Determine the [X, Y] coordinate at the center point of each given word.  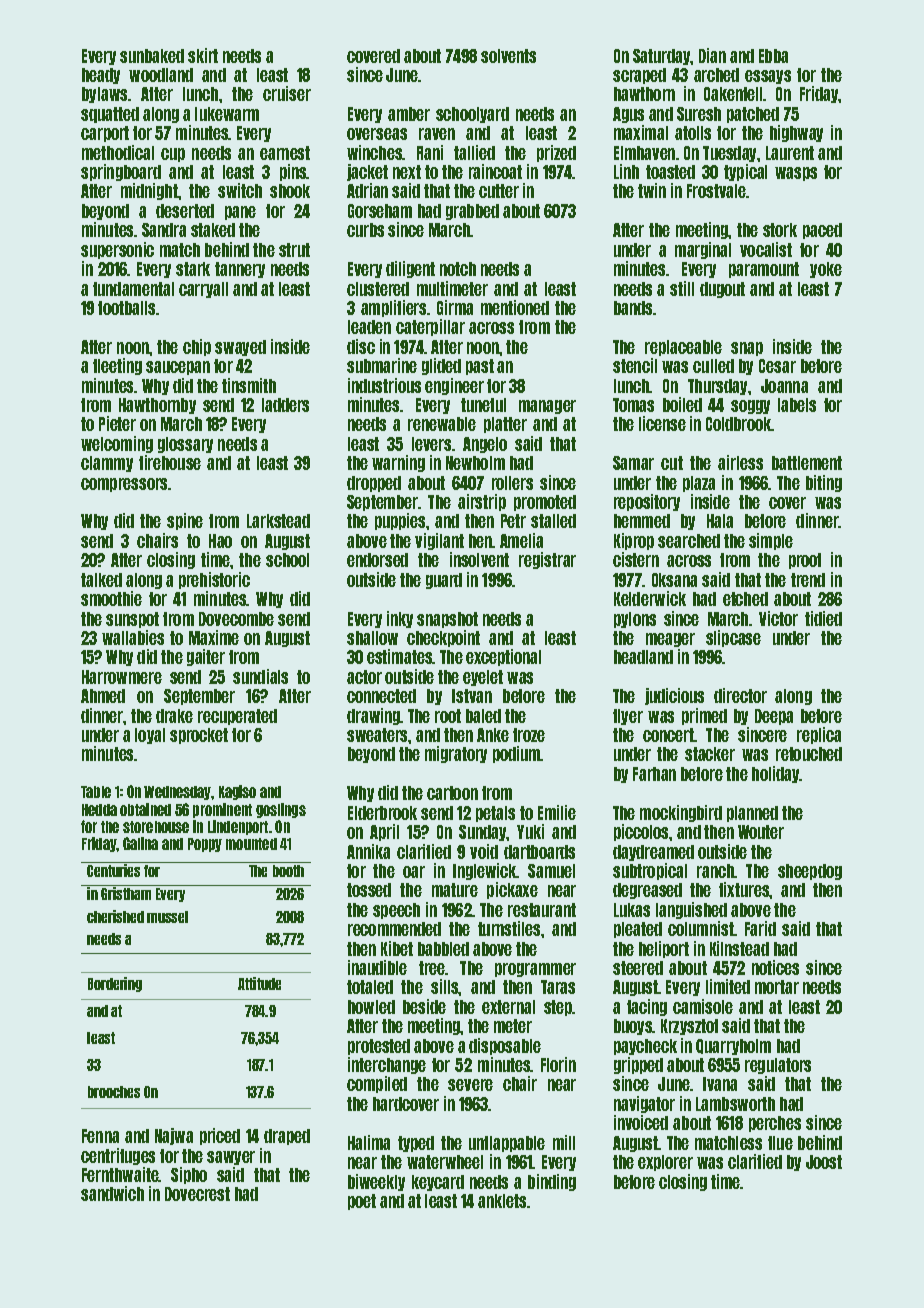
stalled [553, 521]
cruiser [287, 93]
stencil [635, 365]
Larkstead [278, 521]
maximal [641, 132]
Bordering [115, 984]
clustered [378, 289]
